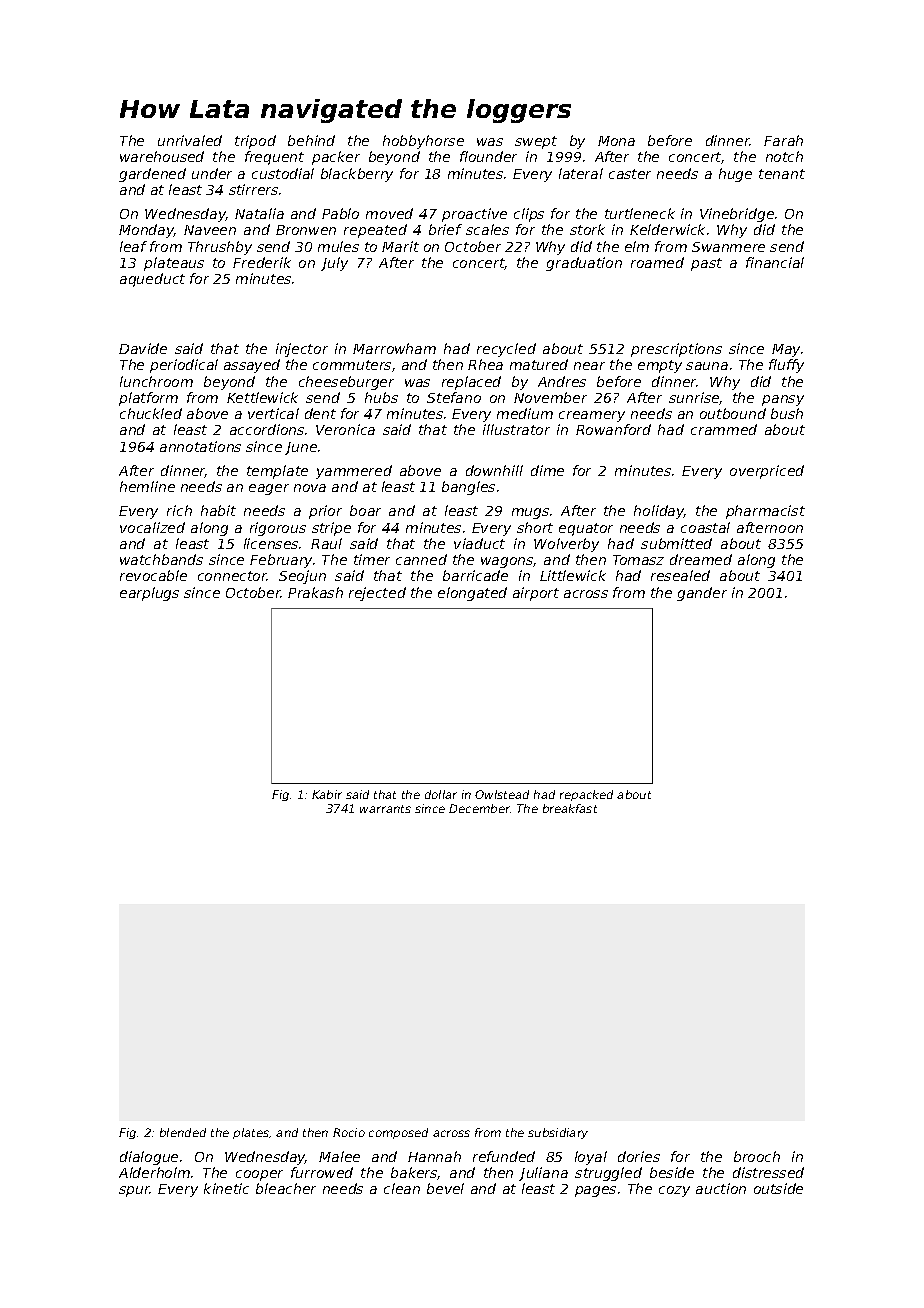  Describe the element at coordinates (657, 262) in the document. I see `roamed` at that location.
